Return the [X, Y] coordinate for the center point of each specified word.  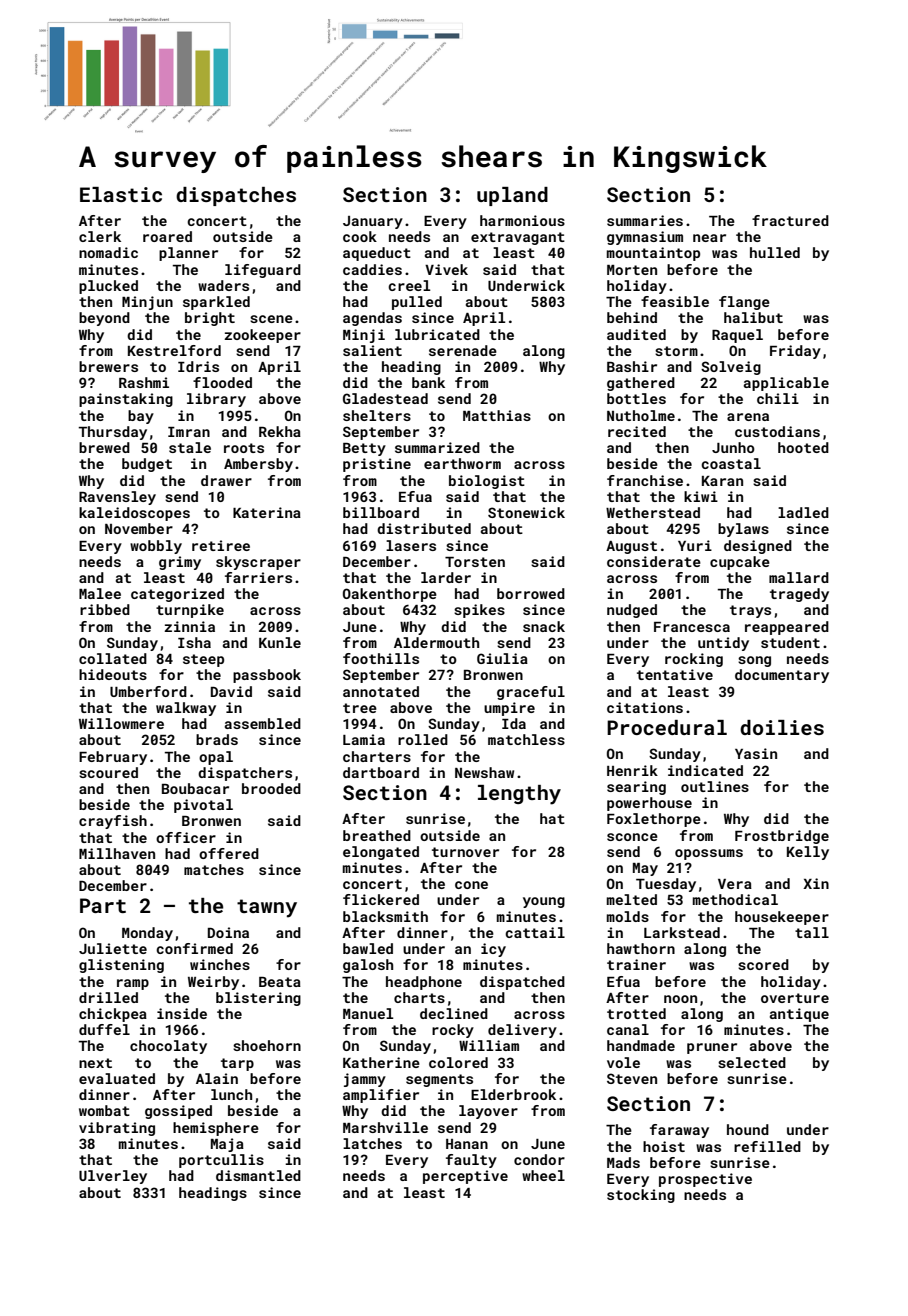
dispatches [236, 196]
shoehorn [267, 1045]
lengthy [519, 795]
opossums [709, 854]
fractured [790, 220]
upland [512, 196]
